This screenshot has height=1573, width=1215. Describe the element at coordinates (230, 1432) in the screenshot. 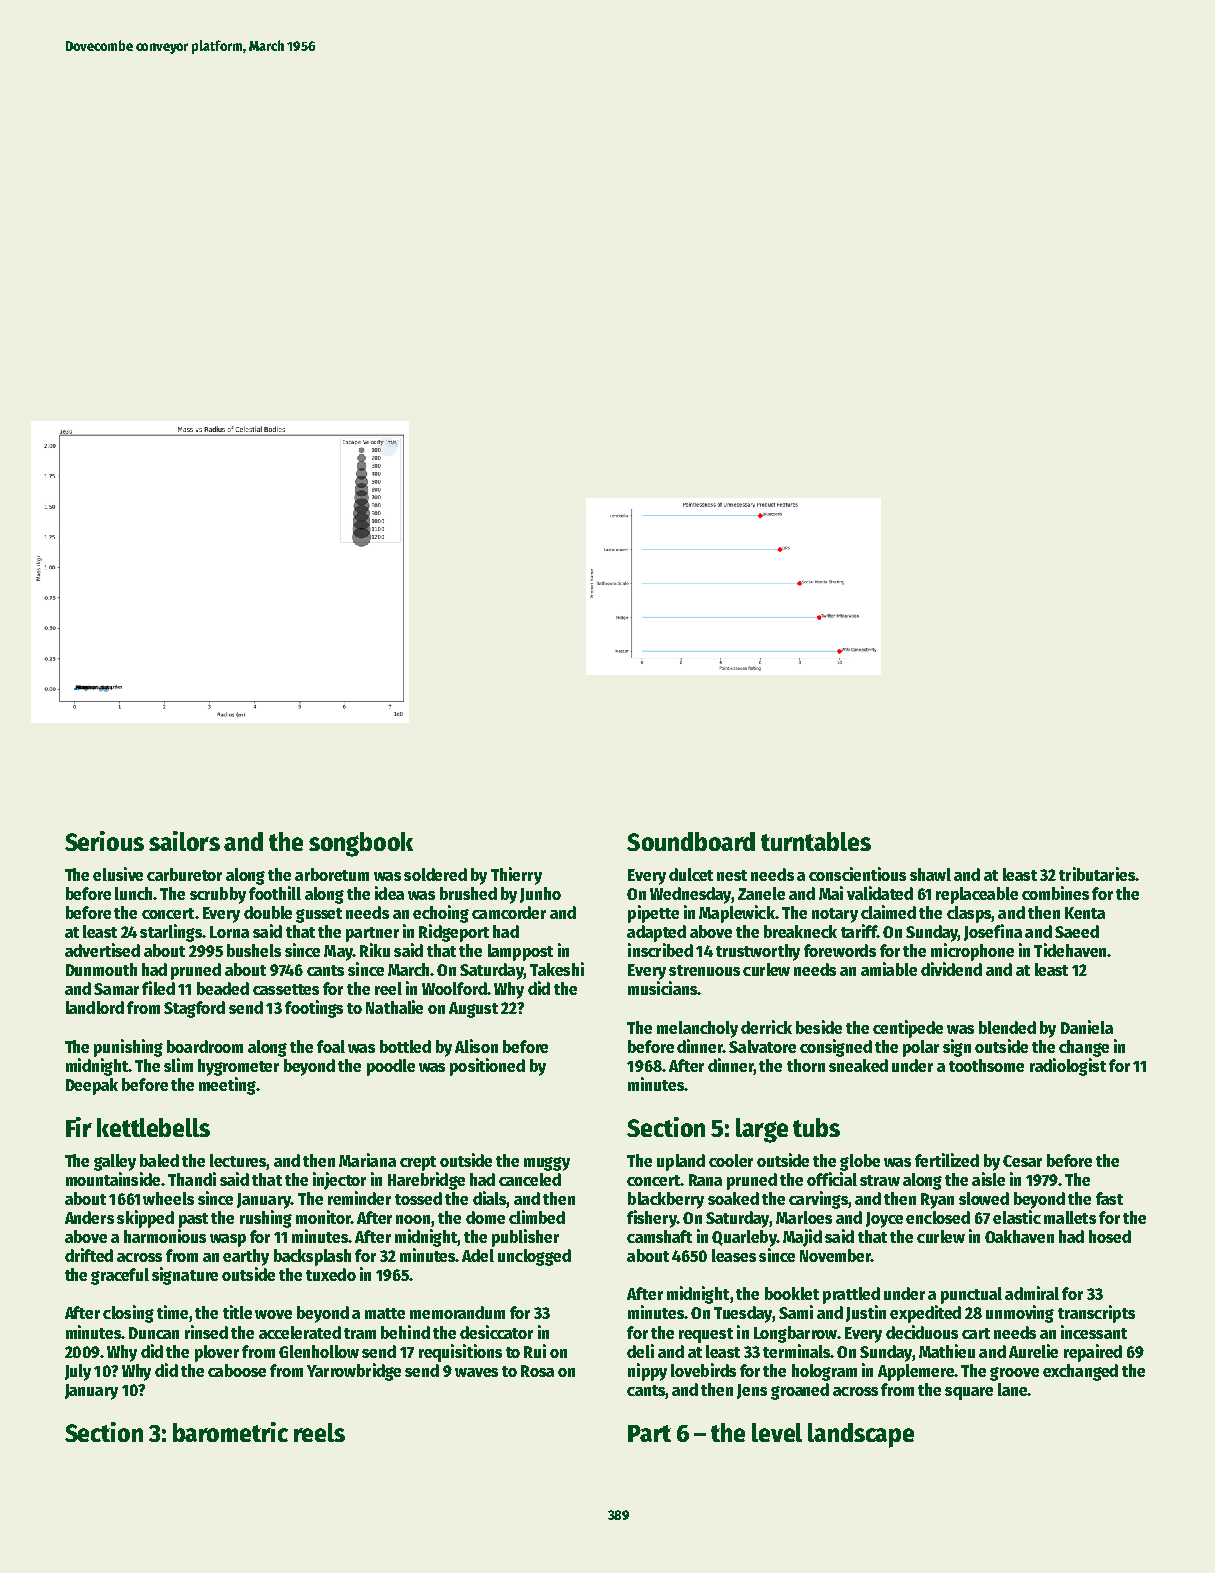

I see `barometric` at that location.
